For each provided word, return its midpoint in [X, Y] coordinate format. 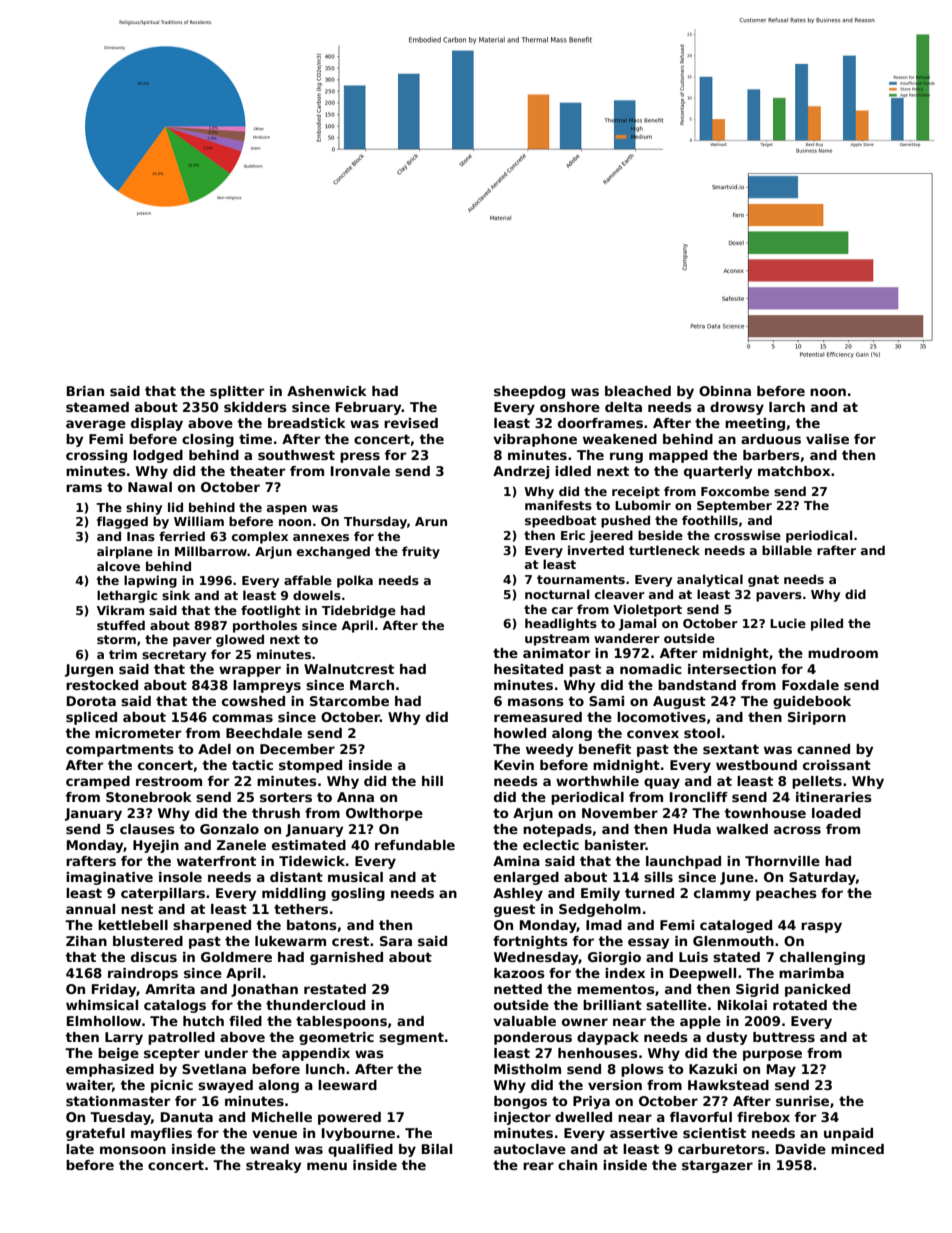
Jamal [637, 624]
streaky [273, 1166]
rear [538, 1166]
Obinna [725, 391]
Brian [85, 391]
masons [536, 702]
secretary [174, 656]
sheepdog [529, 392]
